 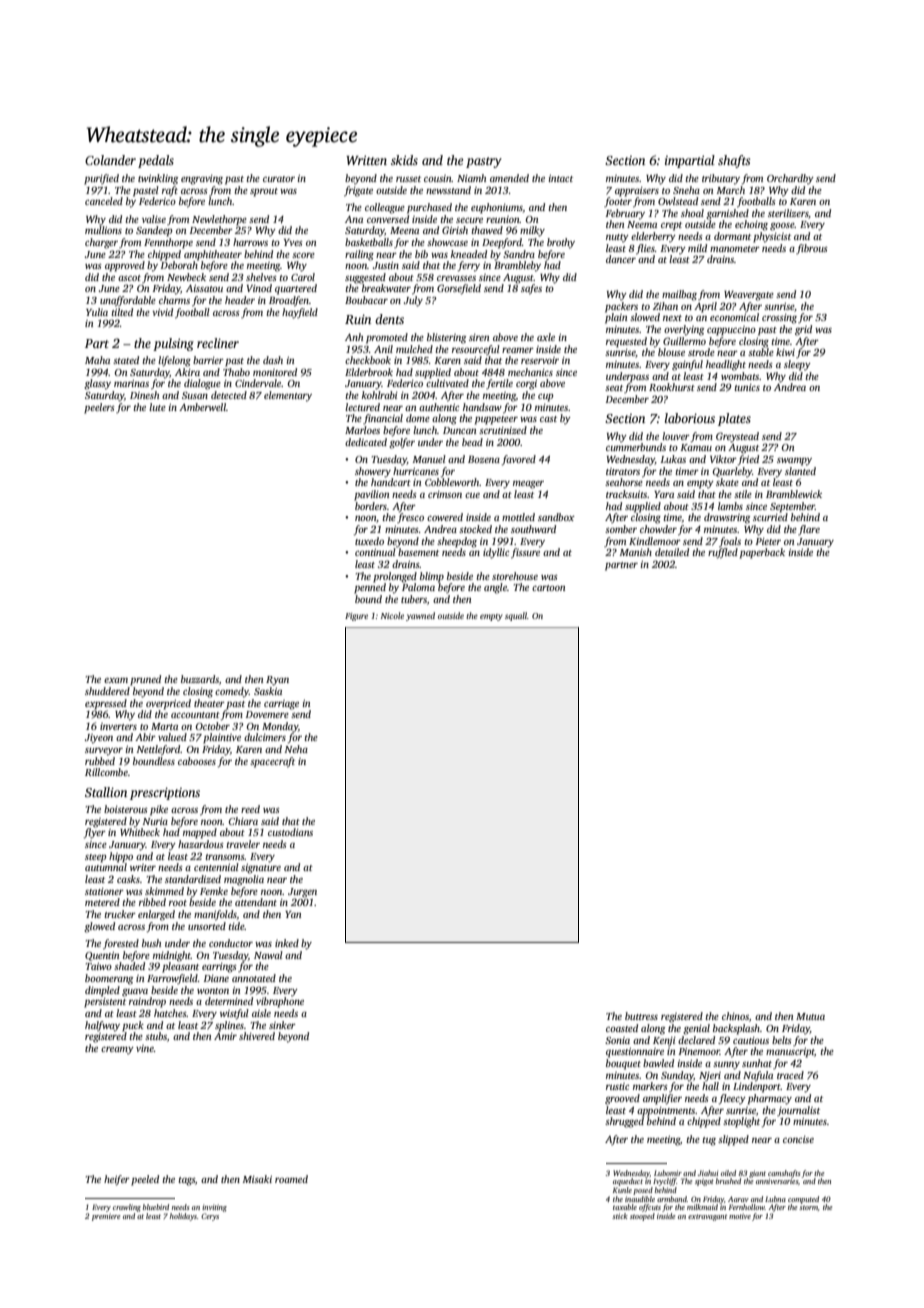 I want to click on flare, so click(x=809, y=530).
